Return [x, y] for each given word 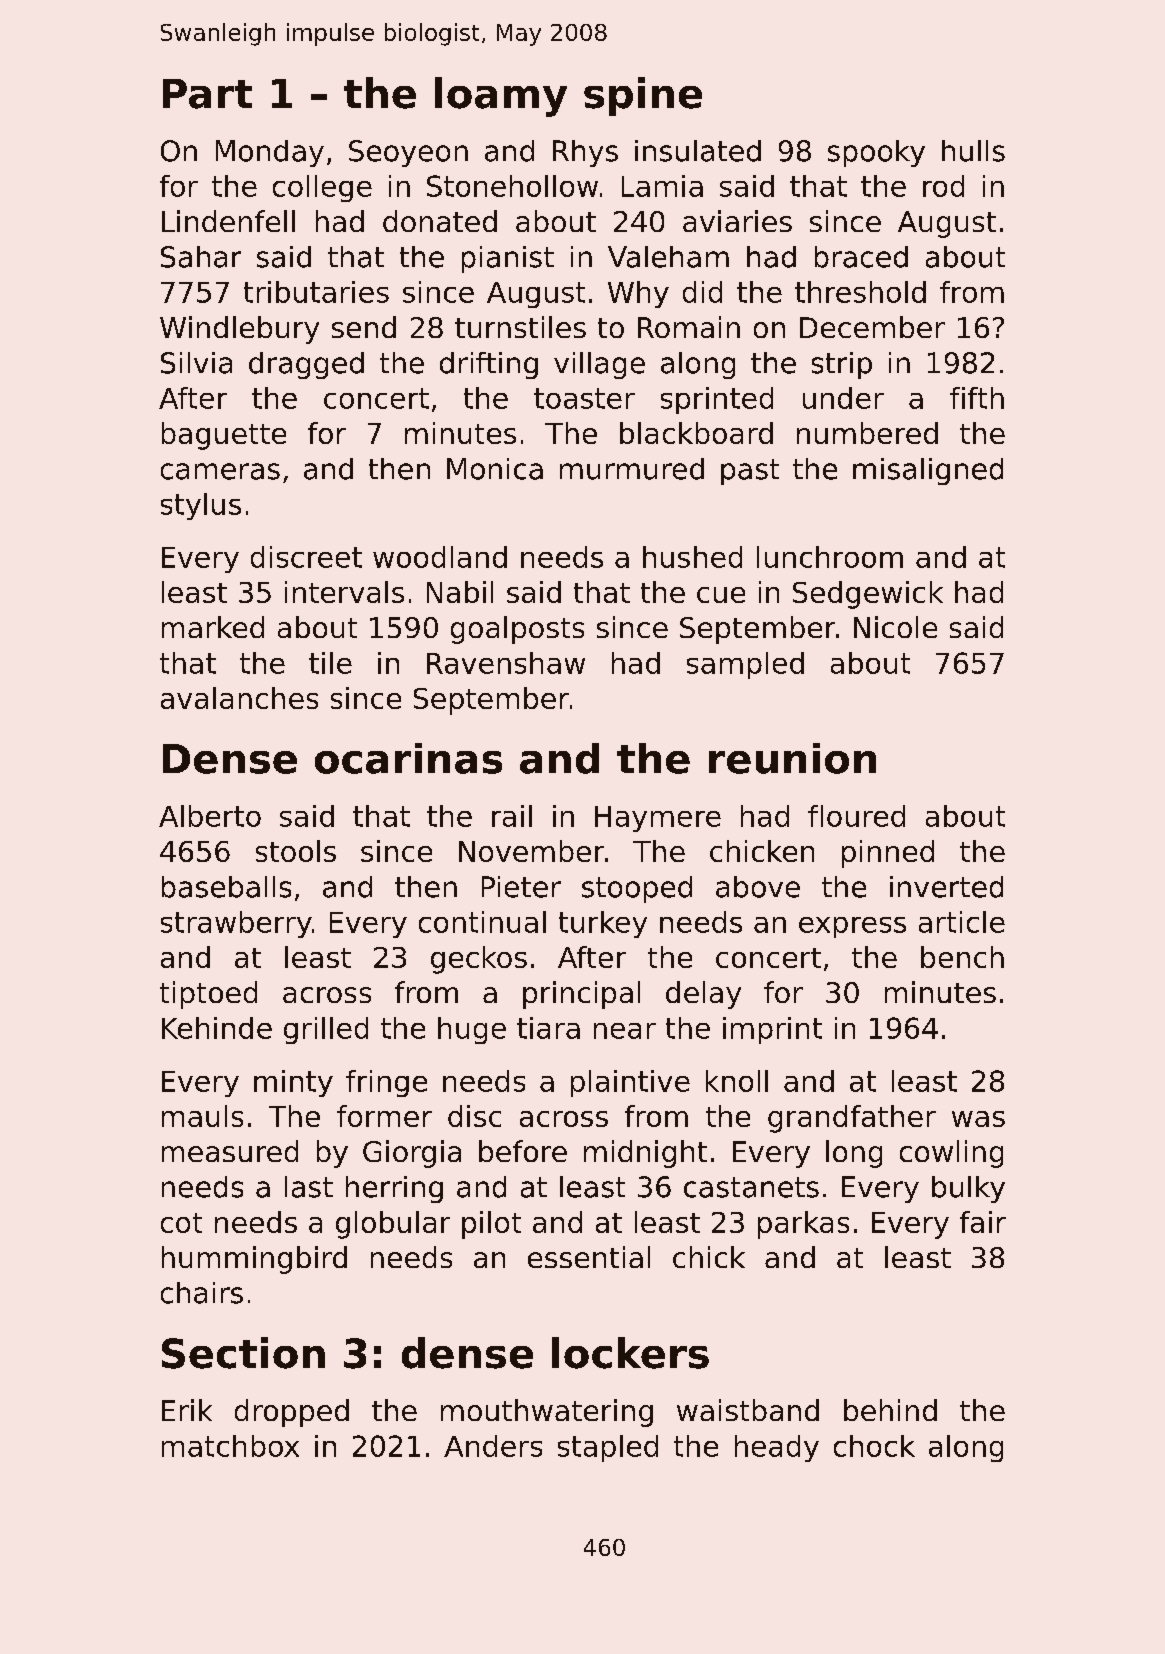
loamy [501, 97]
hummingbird [254, 1260]
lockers [630, 1353]
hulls [973, 151]
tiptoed [208, 995]
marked [213, 627]
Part [207, 94]
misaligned [928, 471]
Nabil [460, 592]
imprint [772, 1030]
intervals [344, 592]
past [750, 472]
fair [983, 1222]
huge [472, 1030]
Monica [495, 469]
